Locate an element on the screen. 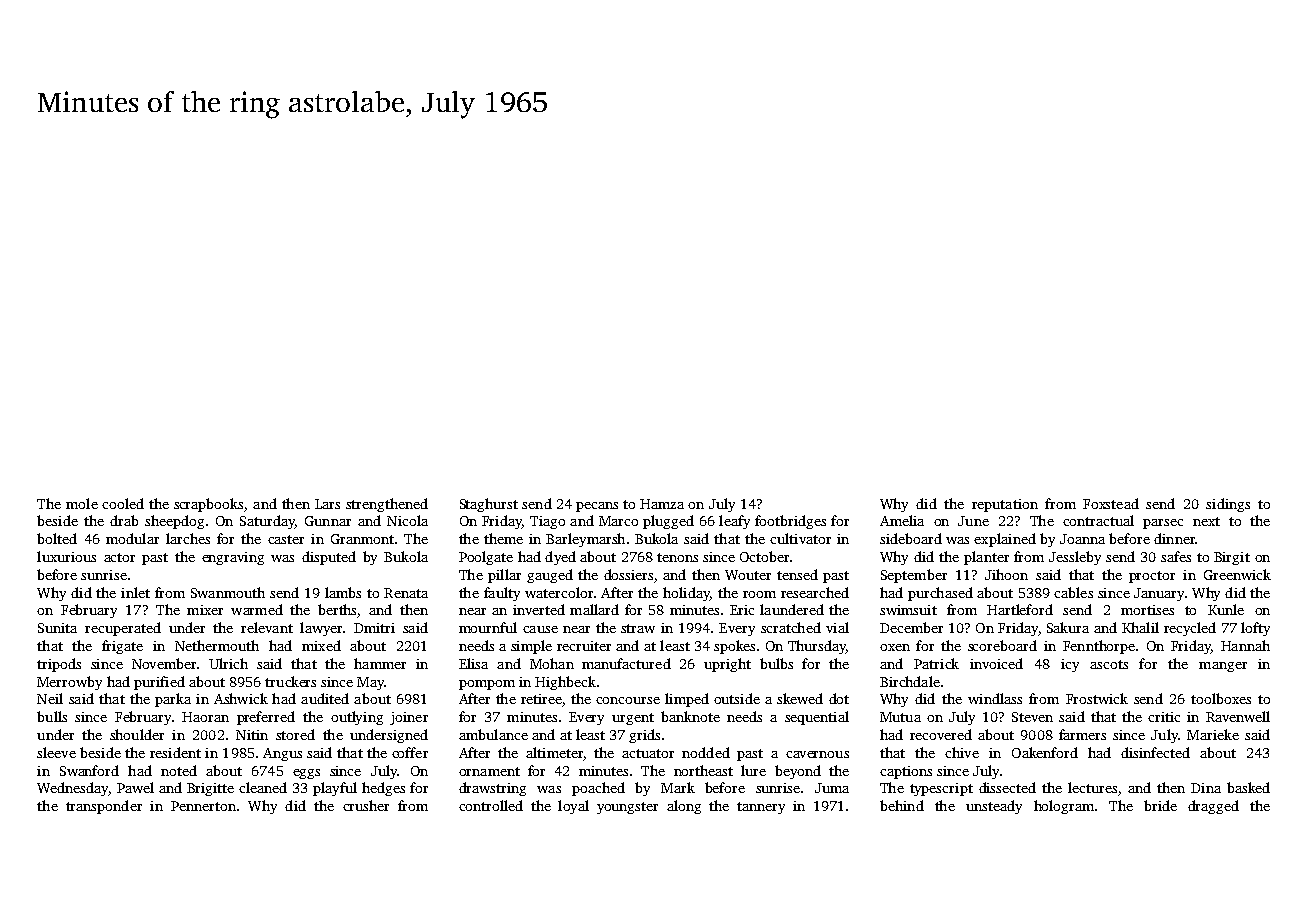 The height and width of the screenshot is (924, 1308). transponder is located at coordinates (104, 807).
